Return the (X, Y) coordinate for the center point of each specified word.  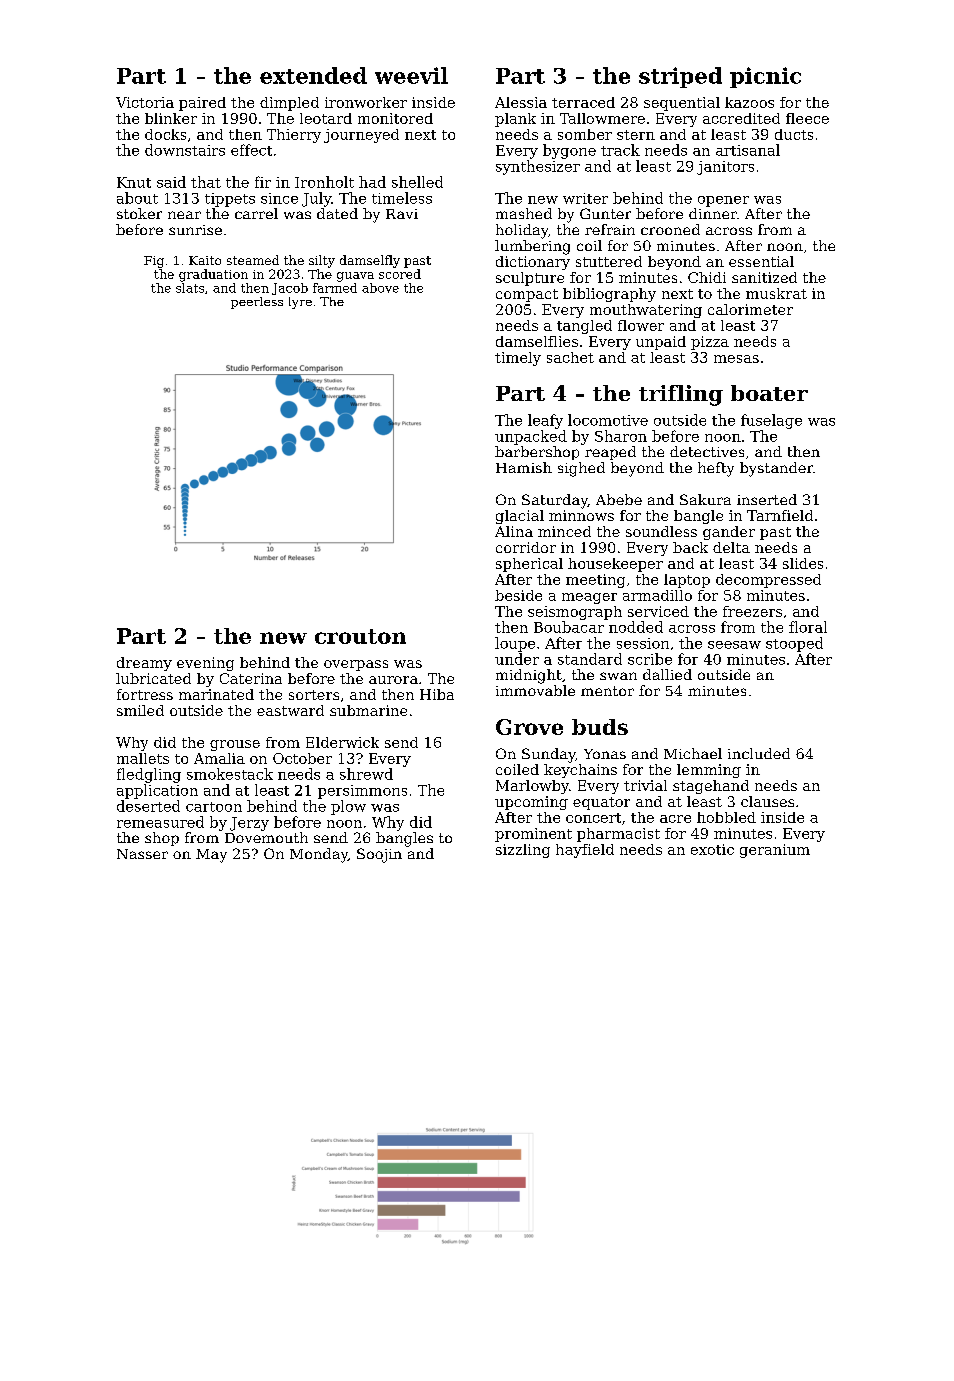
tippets (230, 200)
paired (202, 104)
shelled (417, 182)
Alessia (521, 102)
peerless (257, 303)
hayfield (585, 851)
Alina (514, 531)
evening (205, 664)
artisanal (748, 150)
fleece (807, 118)
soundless (661, 531)
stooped (794, 644)
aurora (393, 680)
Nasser (142, 854)
